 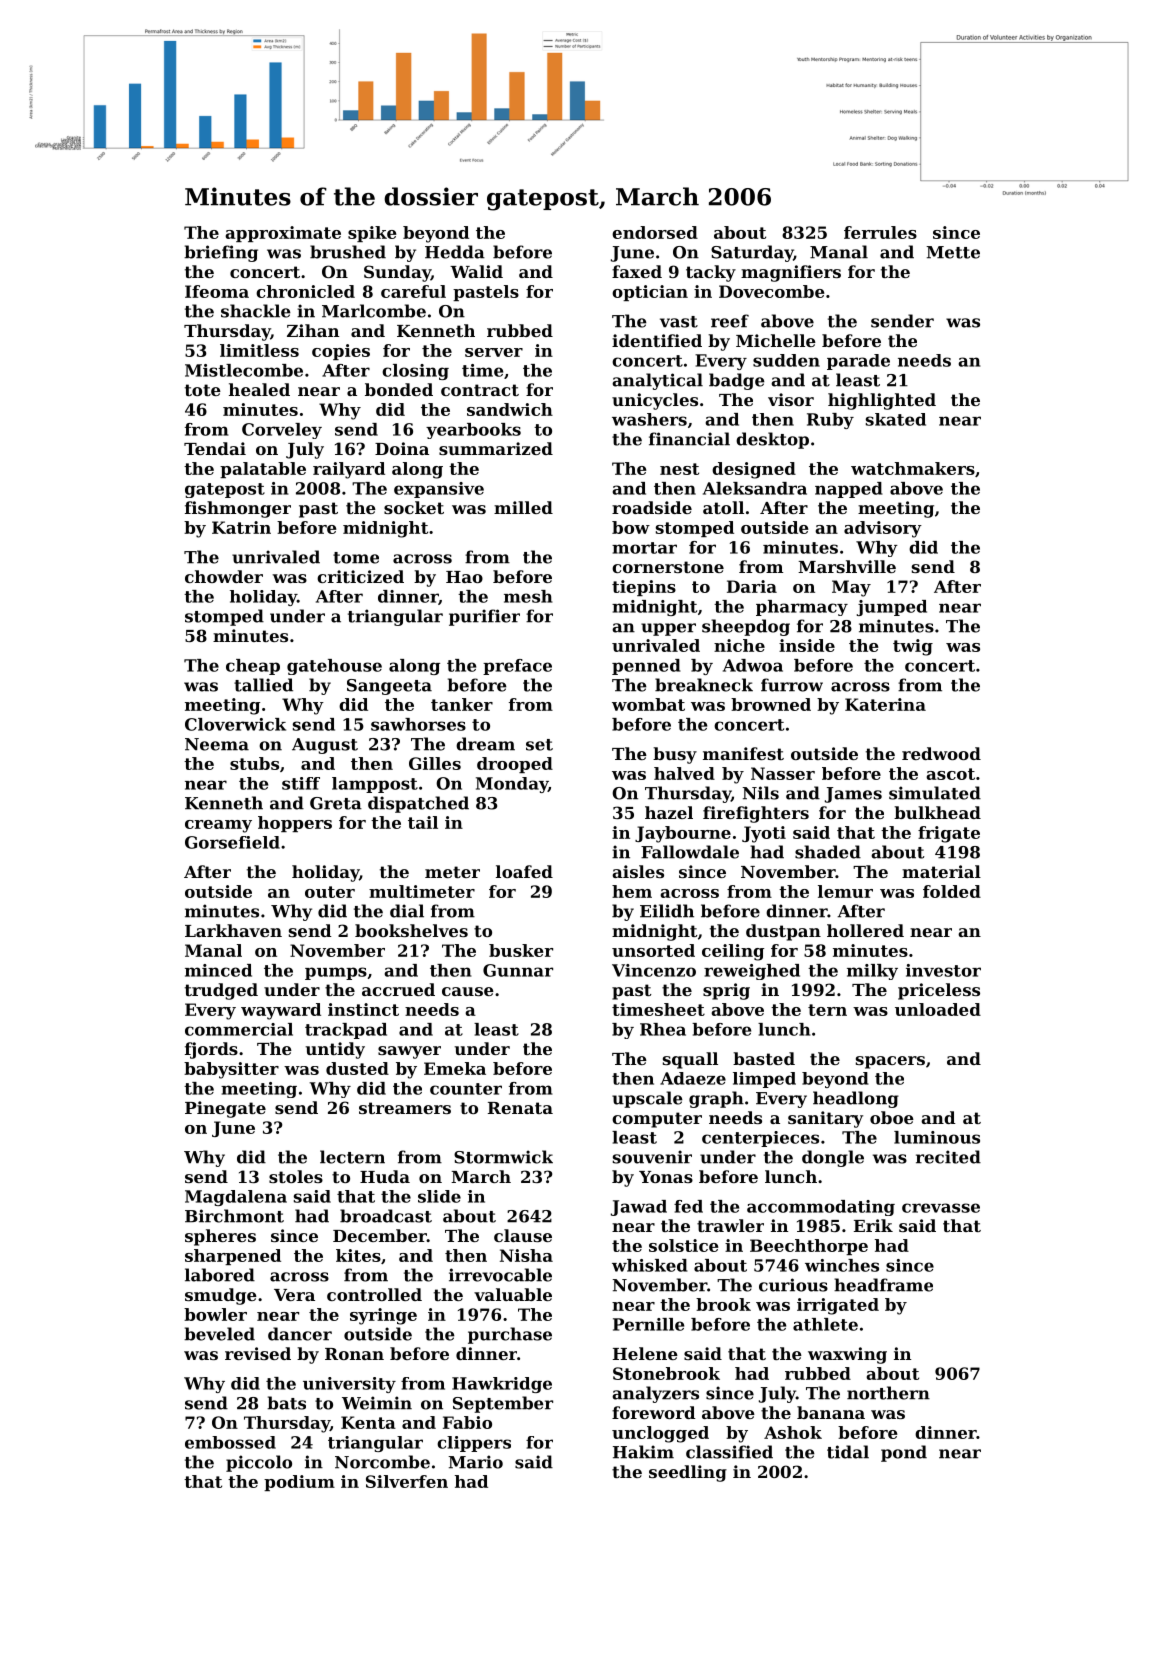 What do you see at coordinates (880, 232) in the screenshot?
I see `ferrules` at bounding box center [880, 232].
